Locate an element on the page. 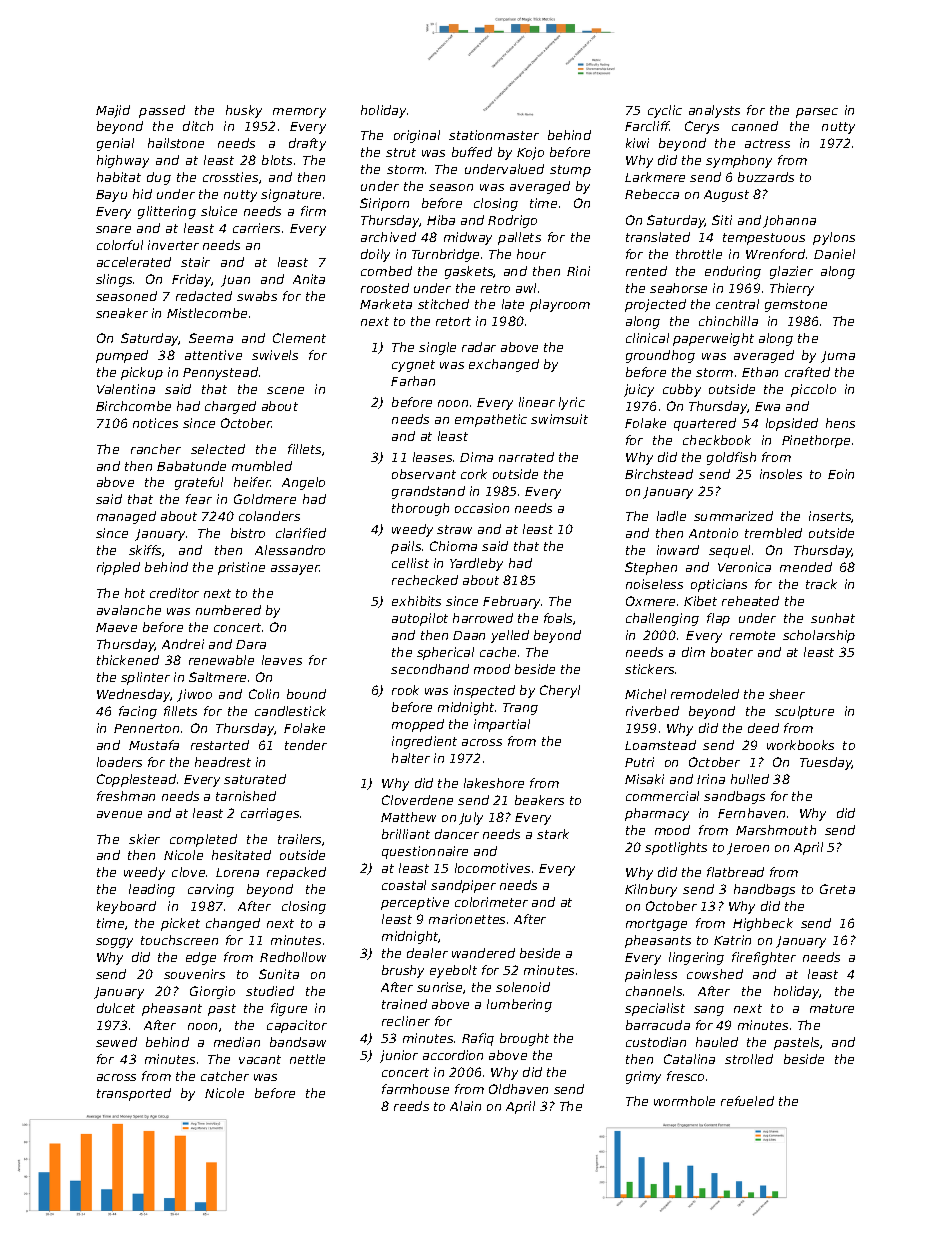 Image resolution: width=952 pixels, height=1233 pixels. gemstone is located at coordinates (796, 306).
